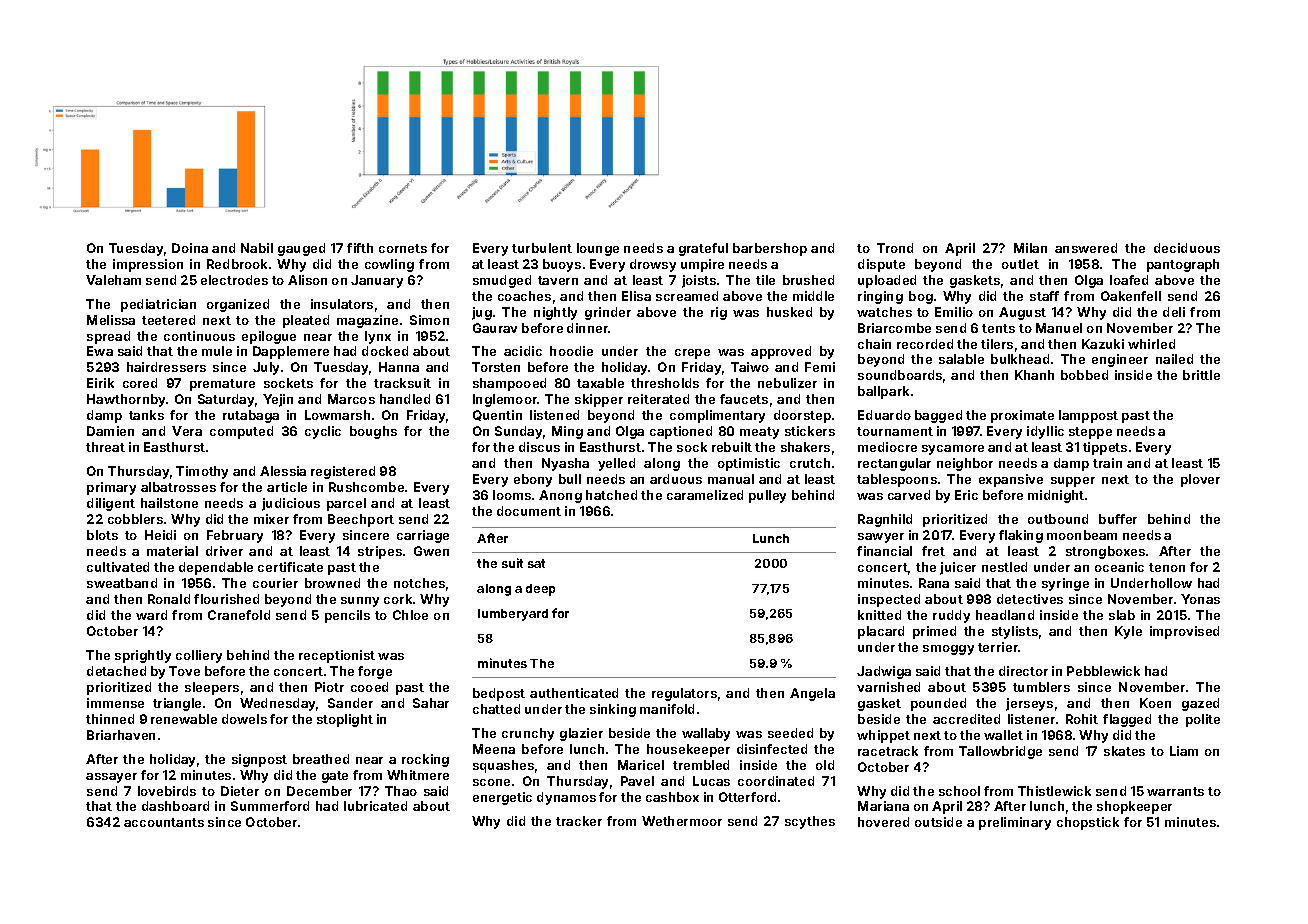  I want to click on slab, so click(1122, 615).
